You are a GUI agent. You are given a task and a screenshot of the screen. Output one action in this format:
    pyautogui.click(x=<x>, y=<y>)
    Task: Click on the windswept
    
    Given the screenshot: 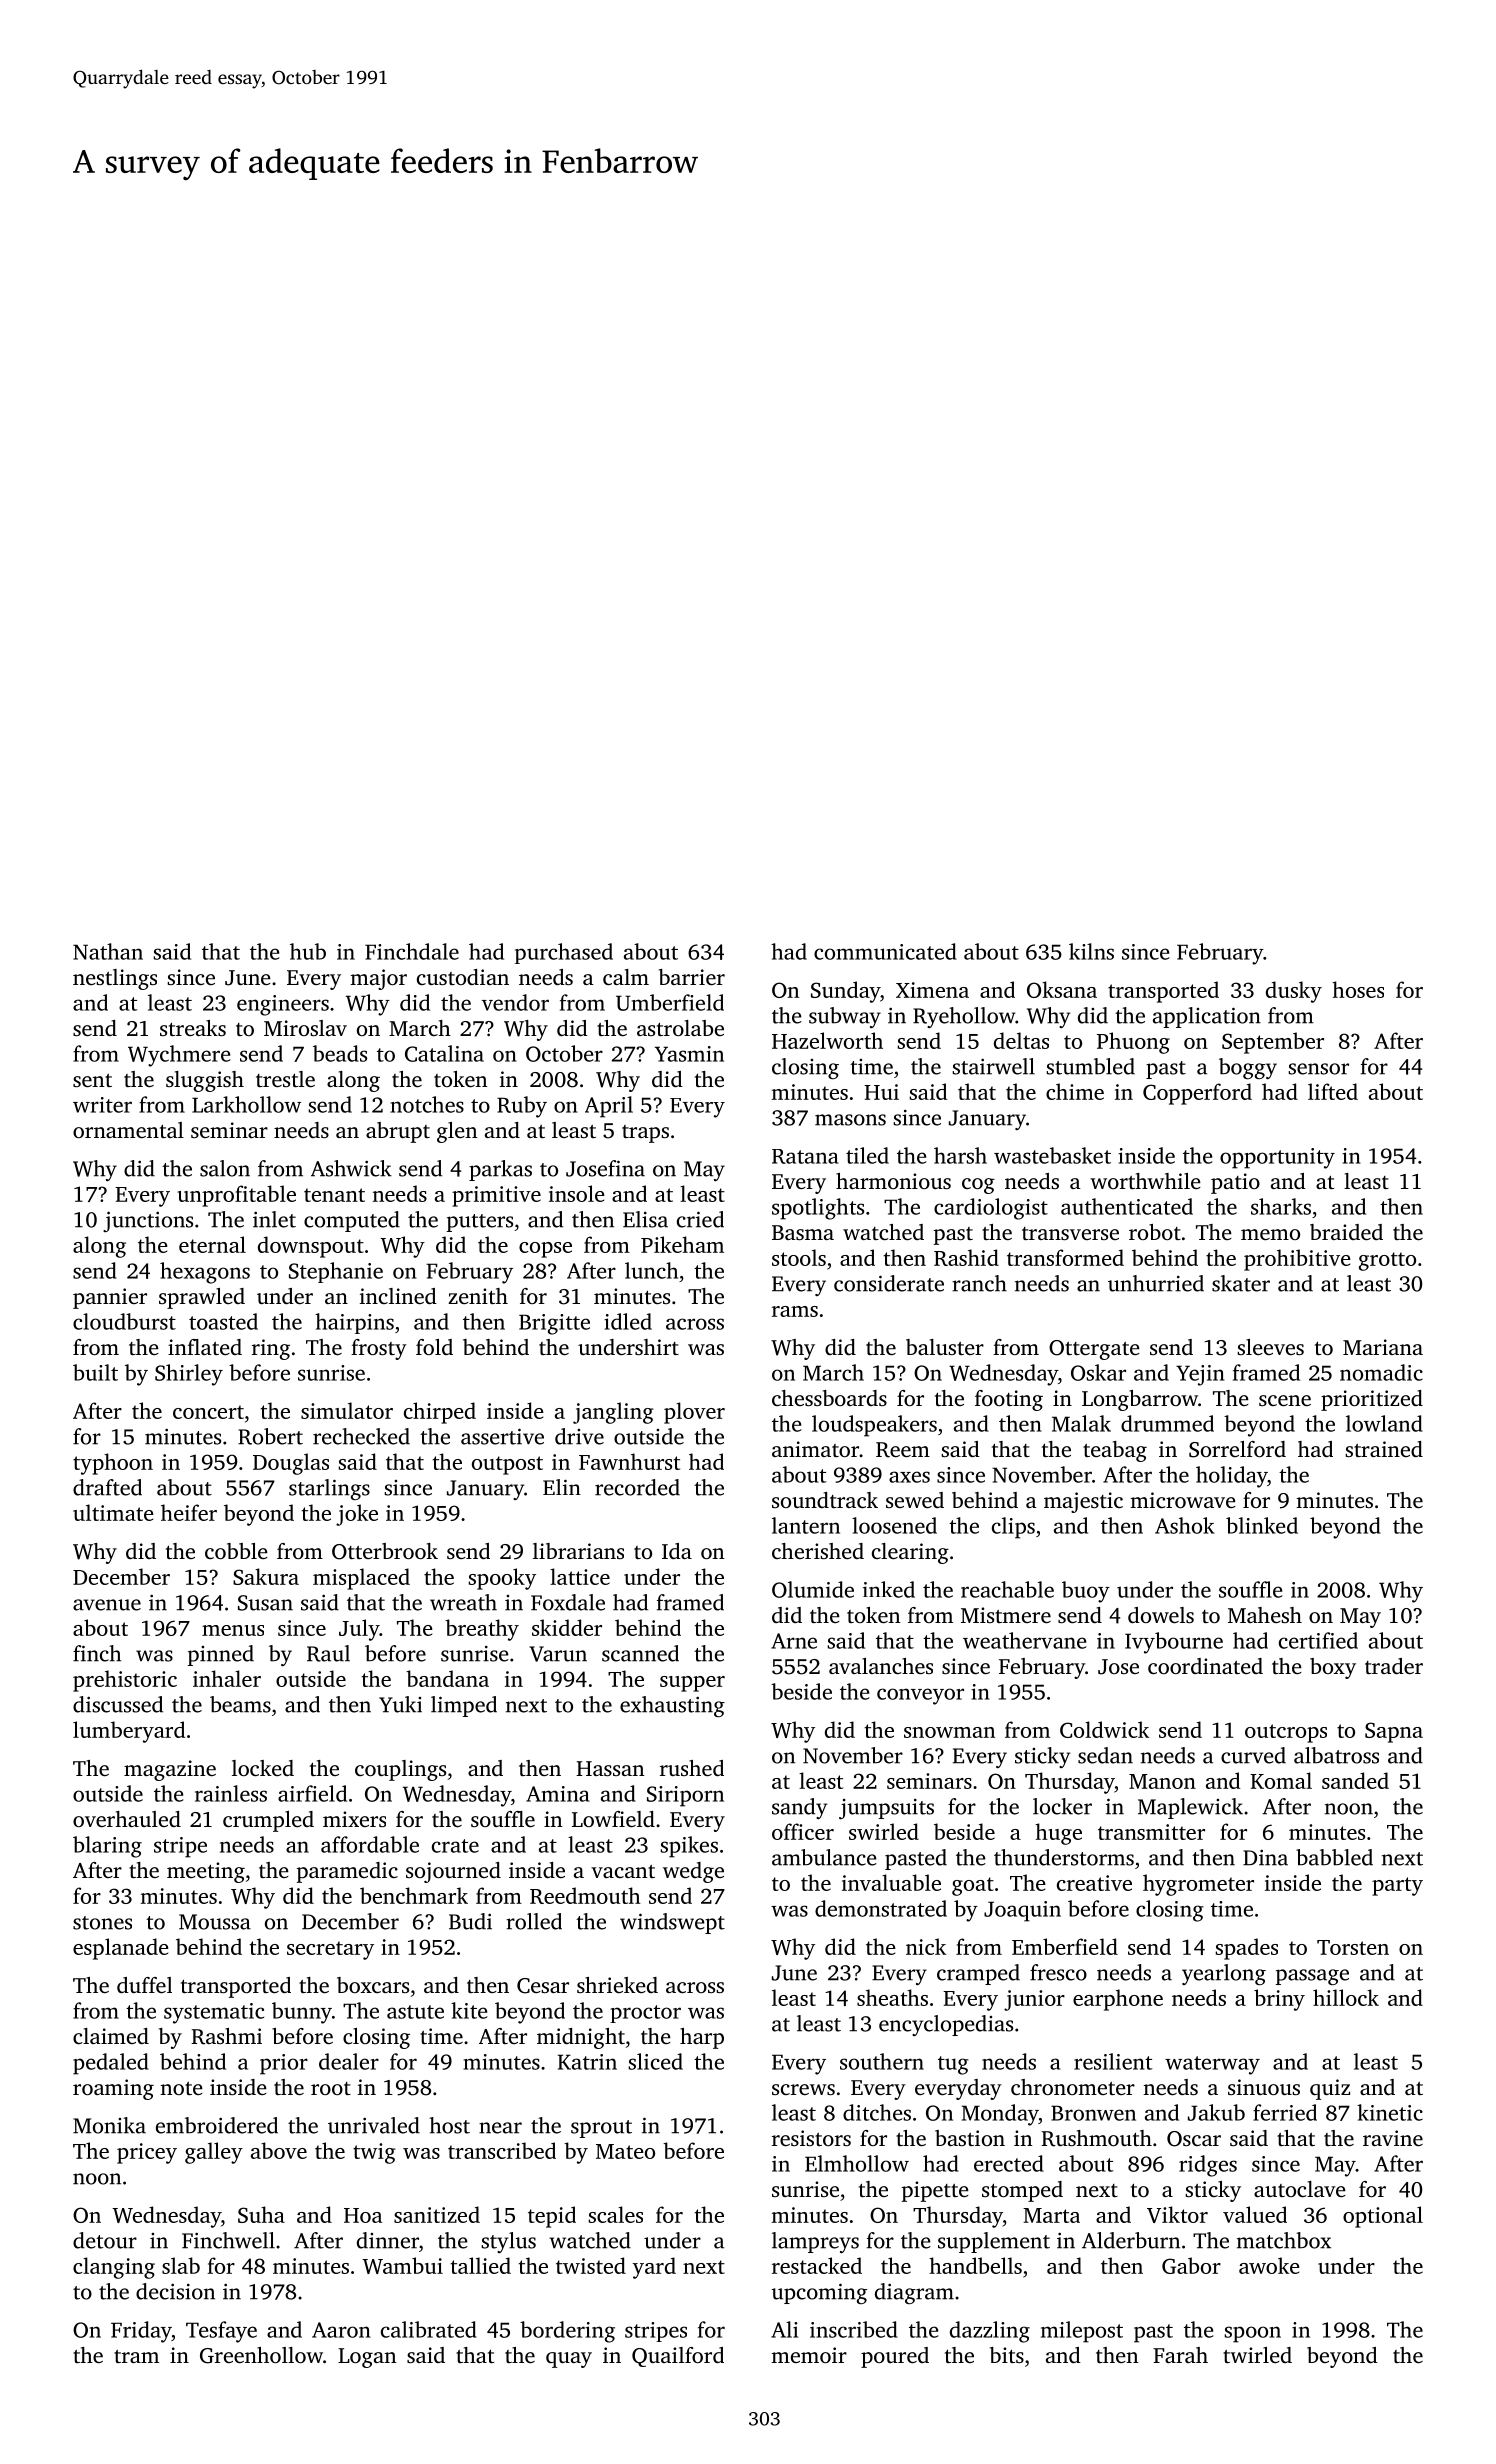 What is the action you would take?
    pyautogui.click(x=672, y=1923)
